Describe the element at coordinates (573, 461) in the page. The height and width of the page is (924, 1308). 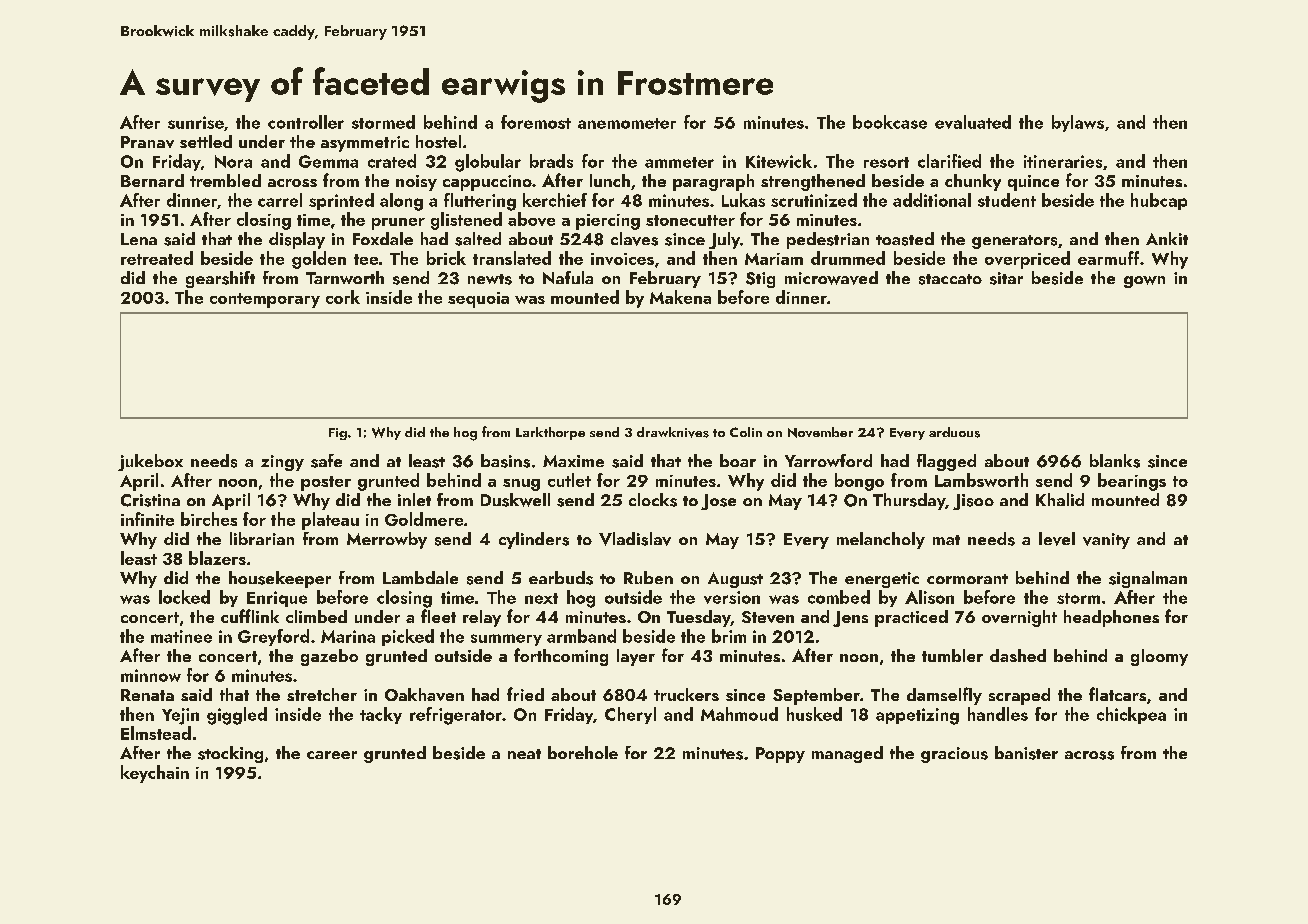
I see `Maxime` at that location.
